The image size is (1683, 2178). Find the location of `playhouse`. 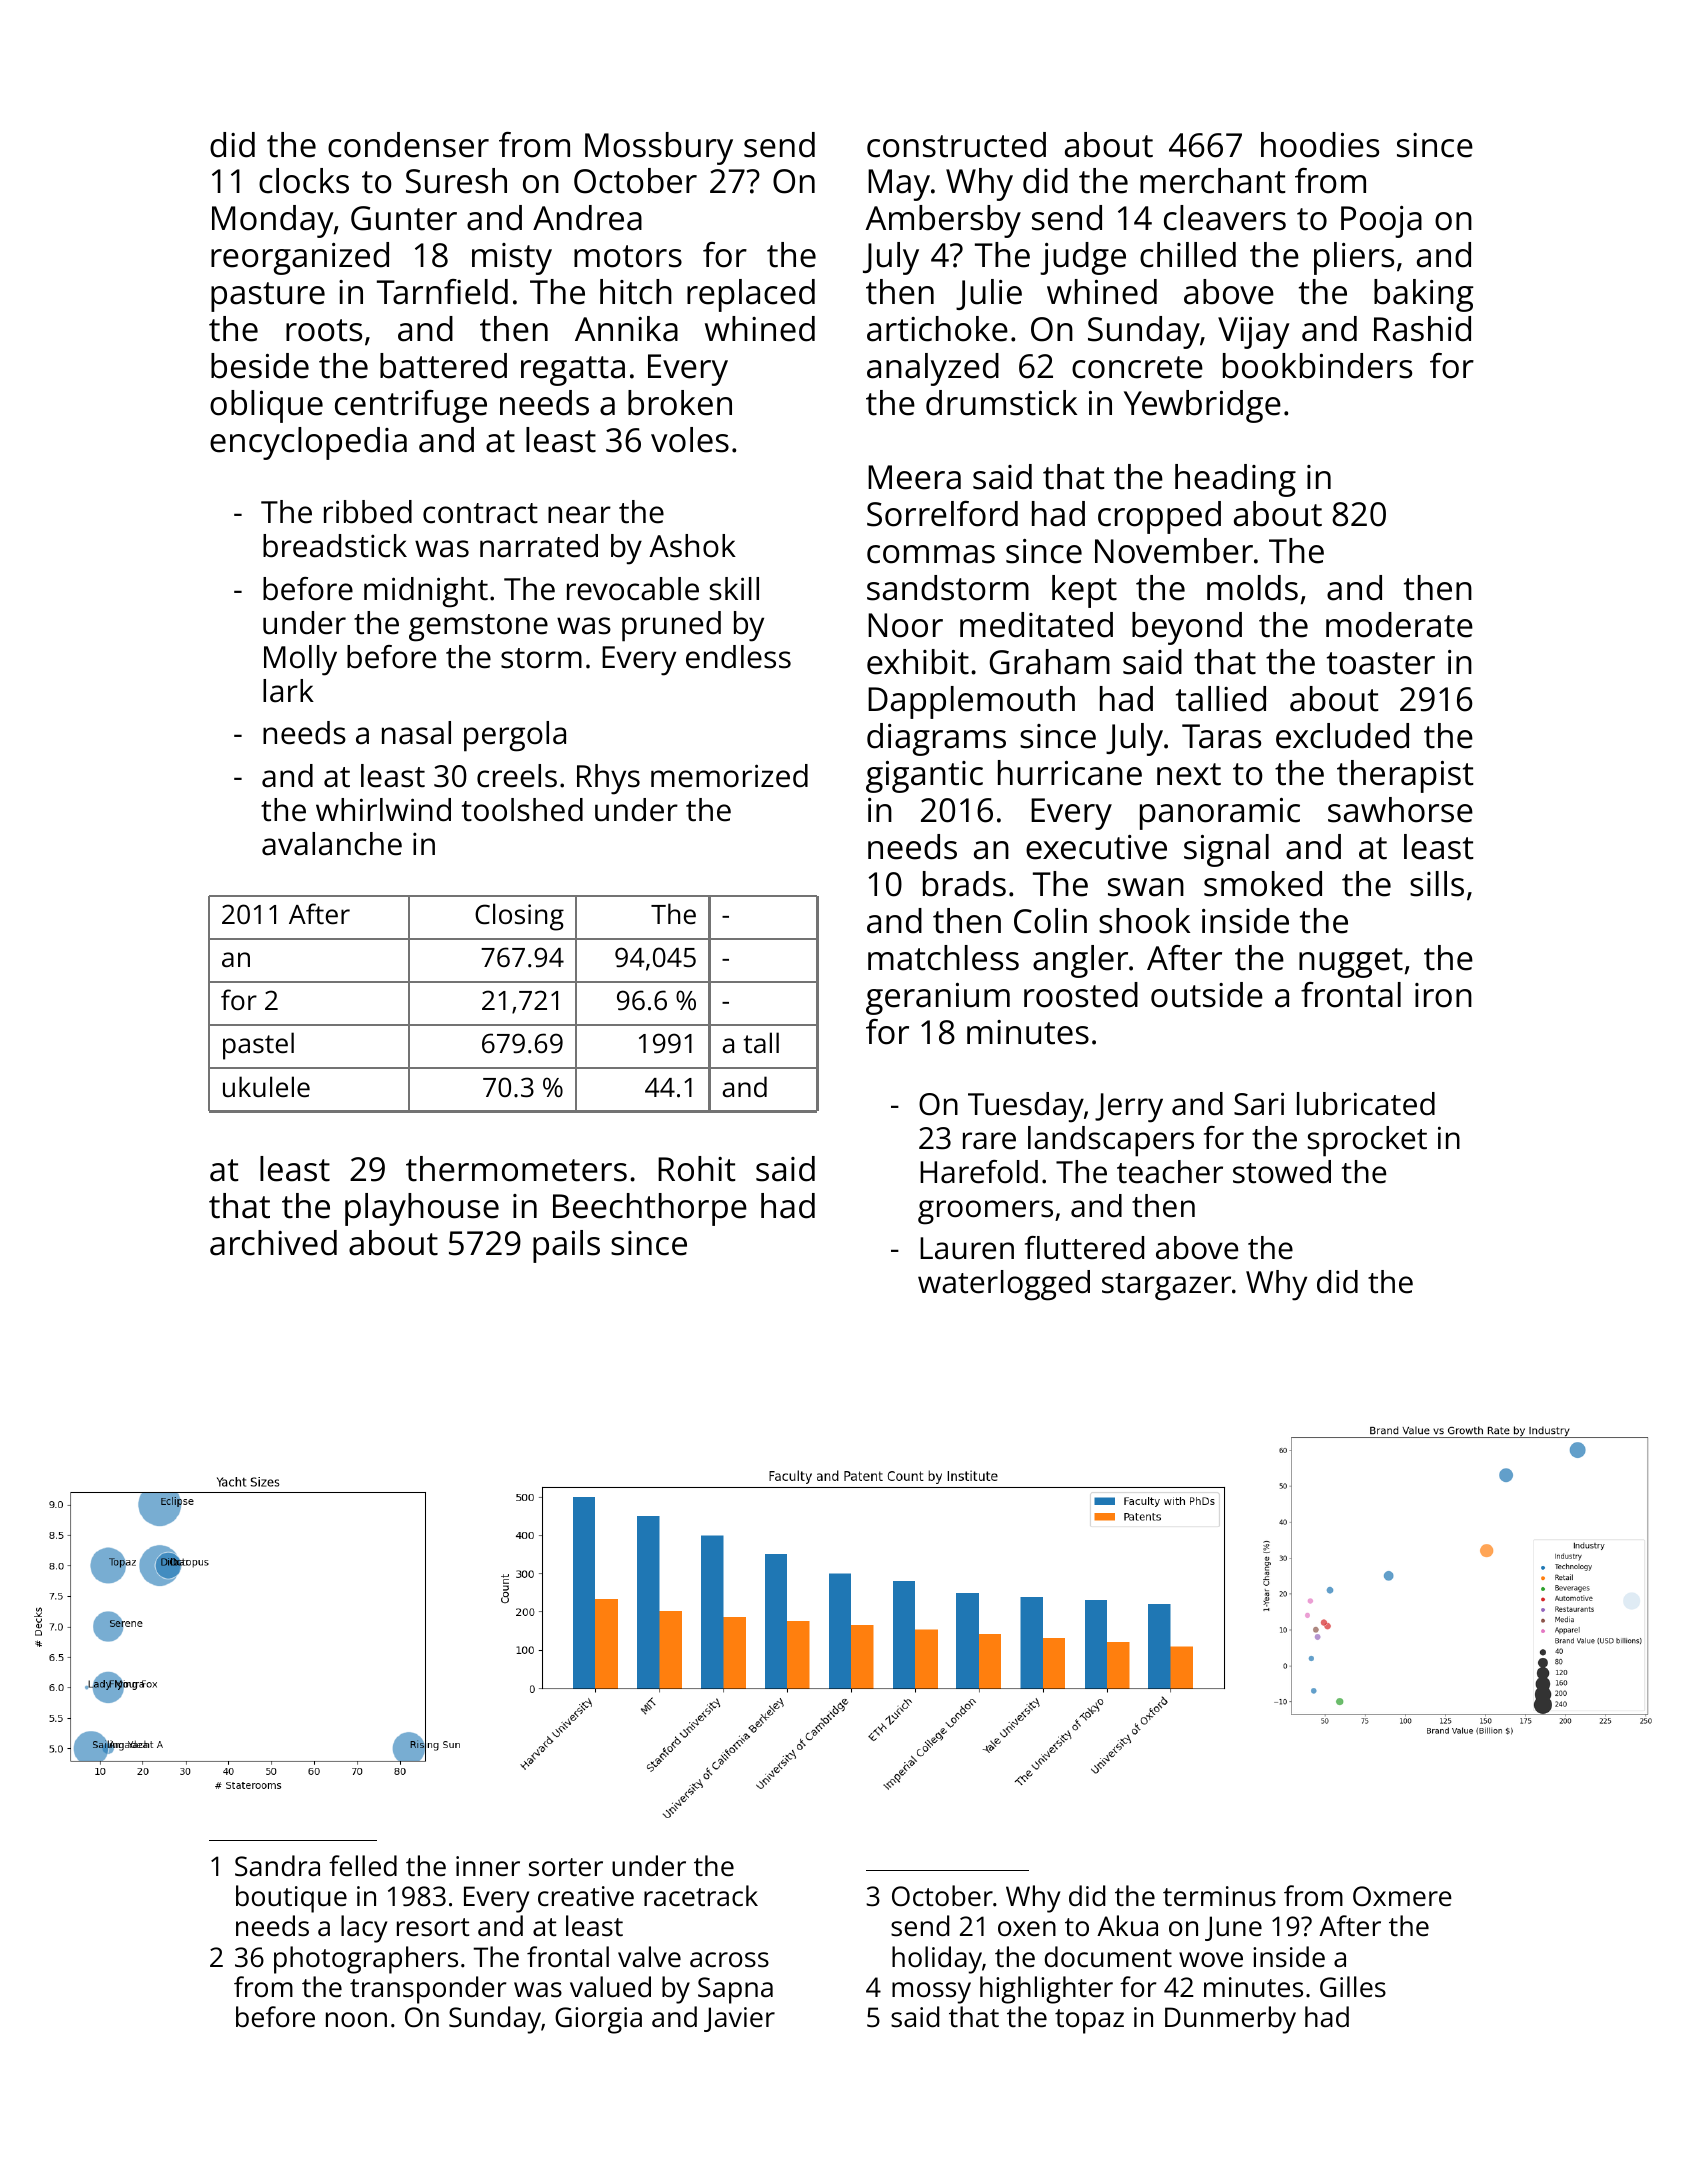

playhouse is located at coordinates (422, 1209).
